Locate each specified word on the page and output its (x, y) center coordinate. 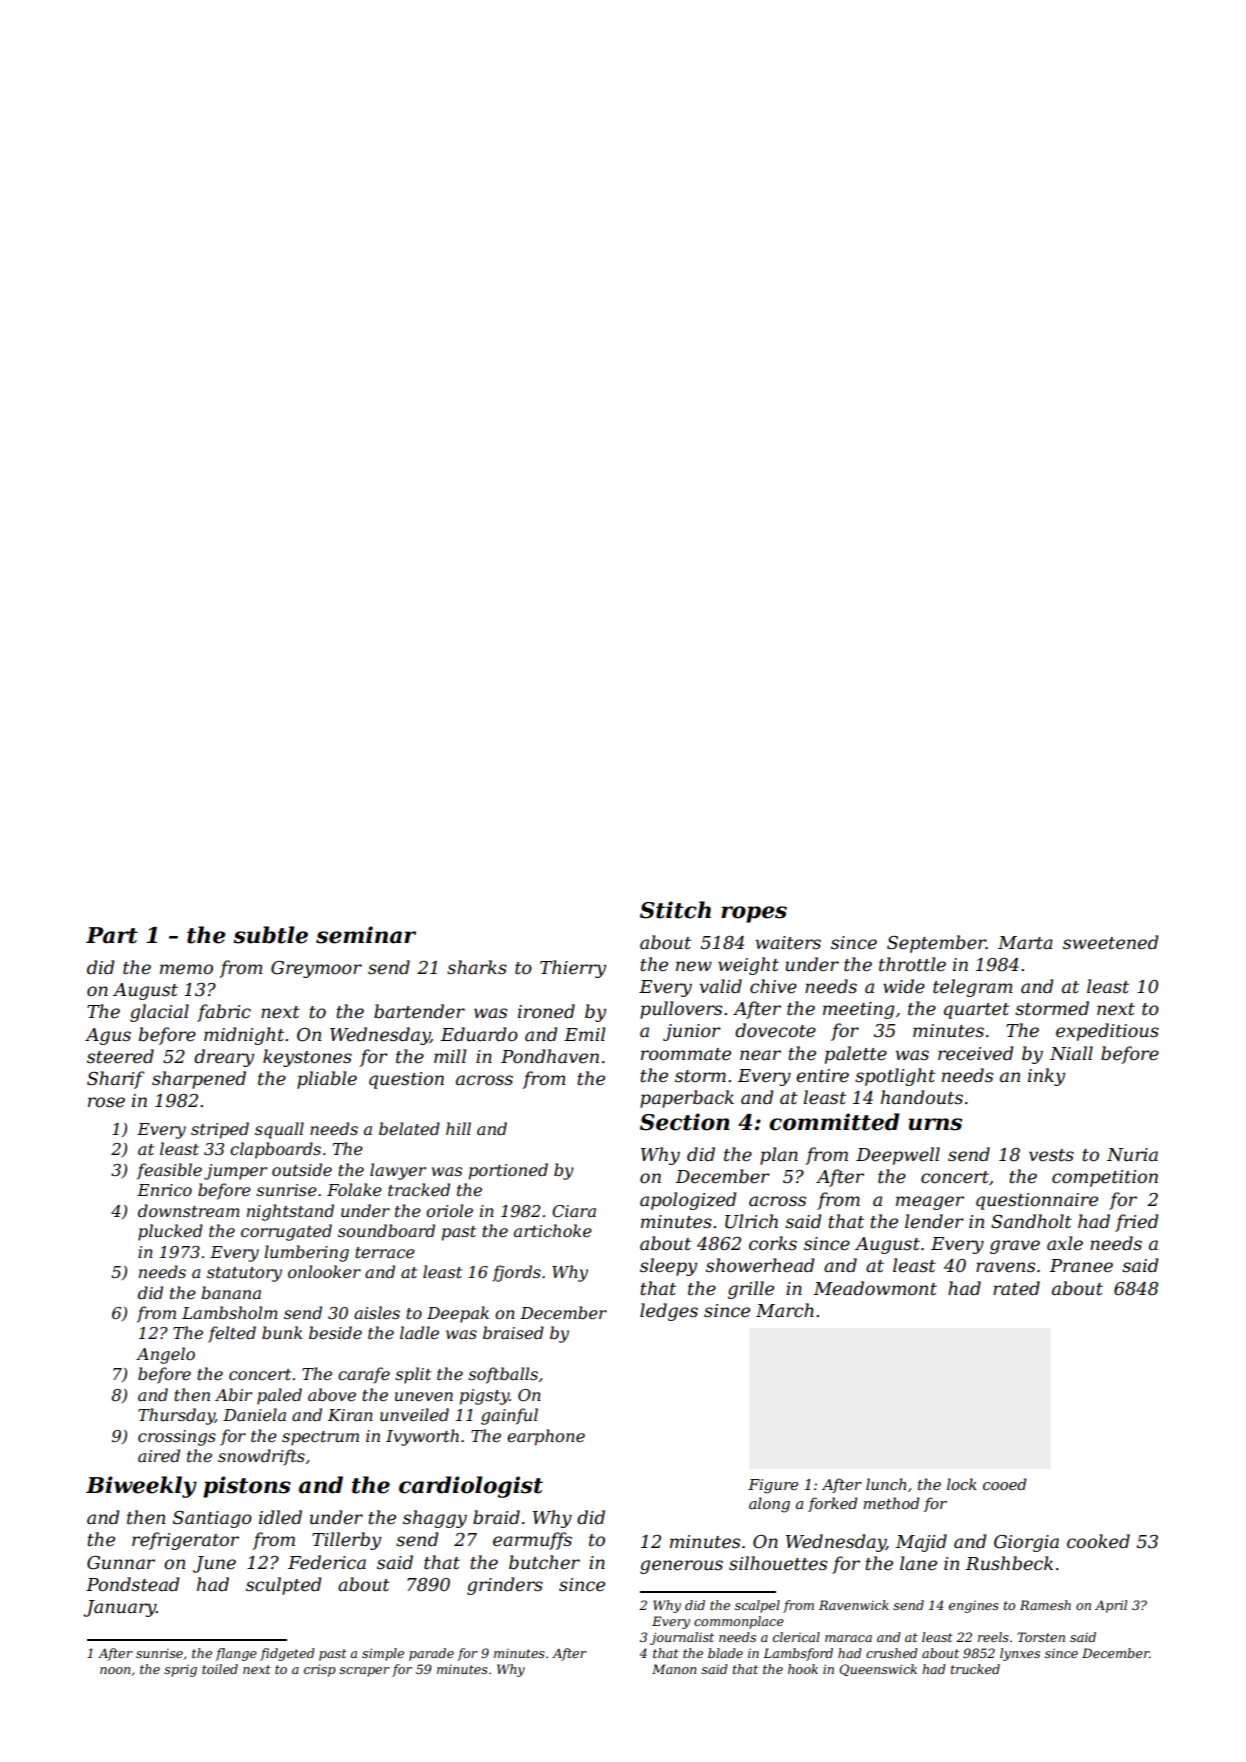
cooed (1004, 1484)
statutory (244, 1274)
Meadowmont (875, 1288)
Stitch (675, 910)
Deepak (458, 1314)
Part (112, 935)
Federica (327, 1562)
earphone (546, 1437)
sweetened (1110, 942)
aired (159, 1455)
